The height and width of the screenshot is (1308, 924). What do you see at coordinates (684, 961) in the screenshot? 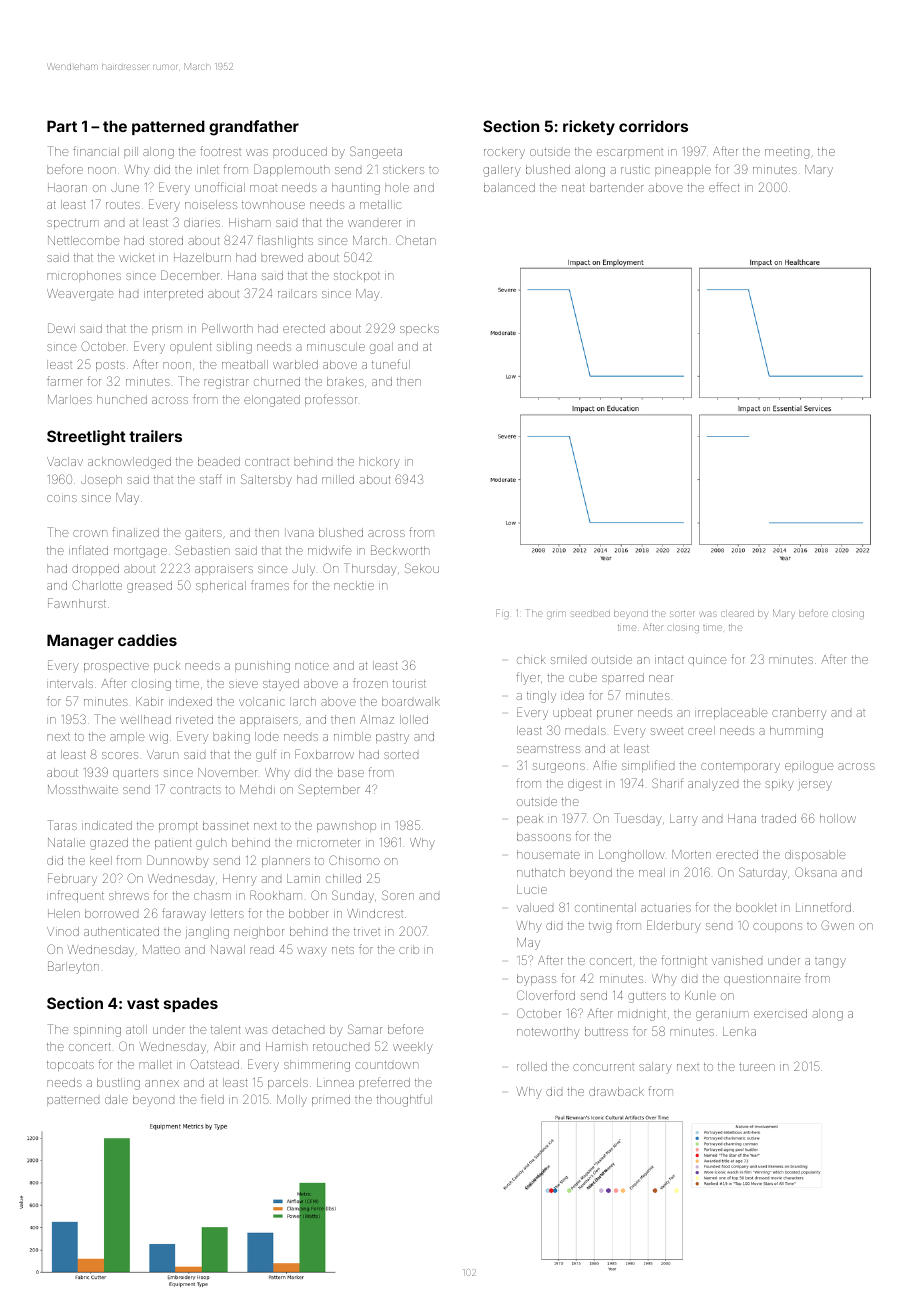
I see `fortnight` at bounding box center [684, 961].
